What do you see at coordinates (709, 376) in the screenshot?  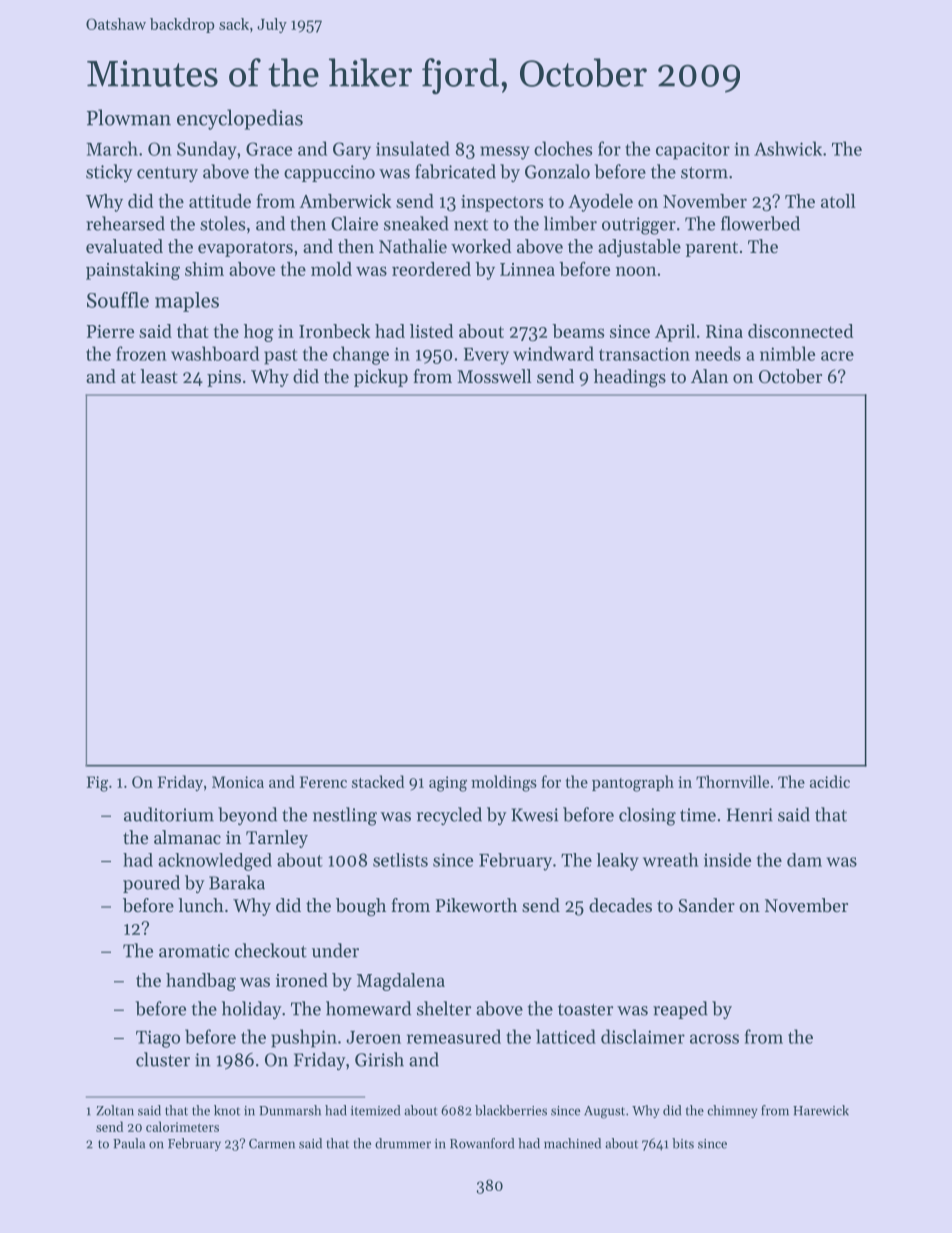 I see `Alan` at bounding box center [709, 376].
